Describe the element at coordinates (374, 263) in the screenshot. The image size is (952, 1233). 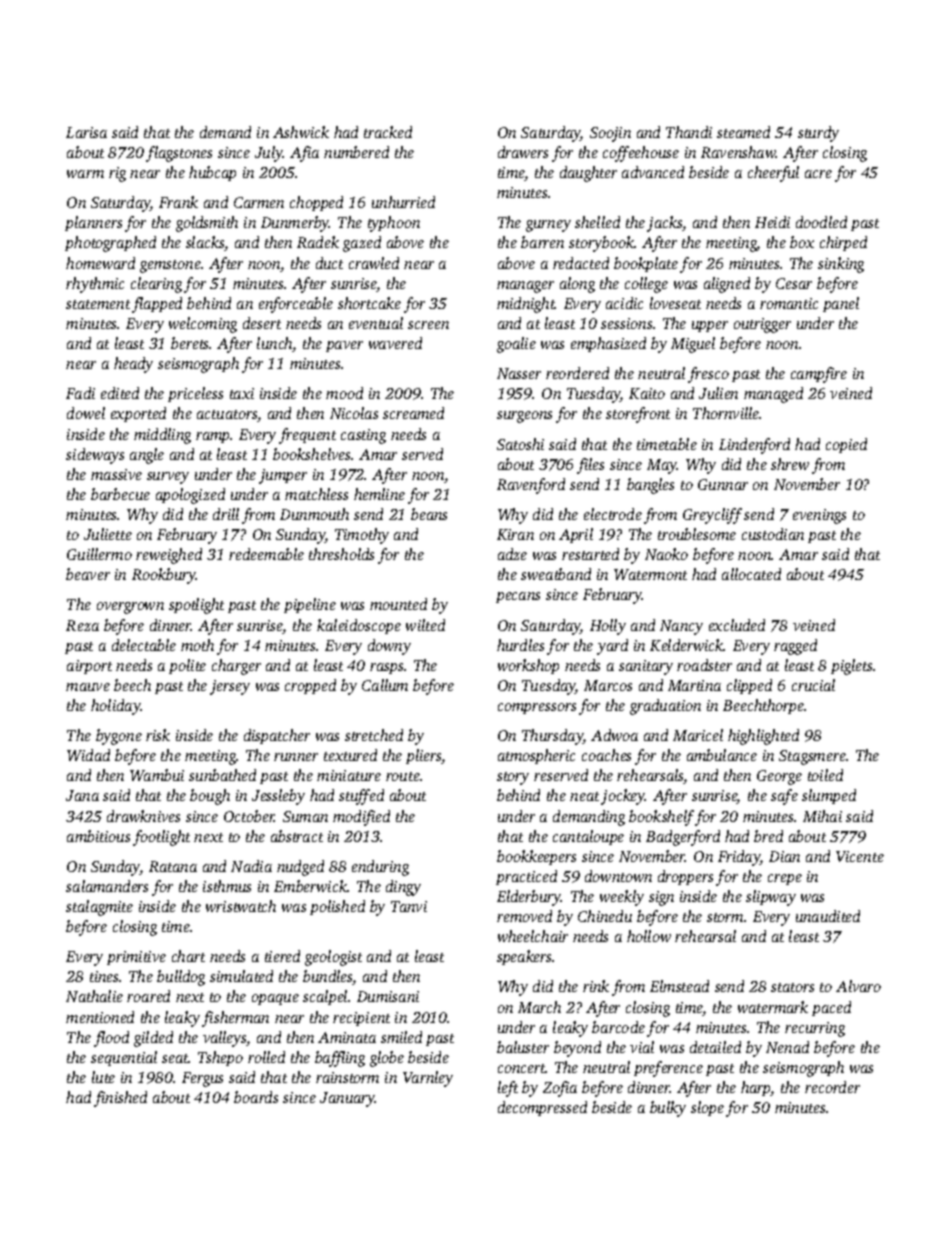
I see `crawled` at that location.
